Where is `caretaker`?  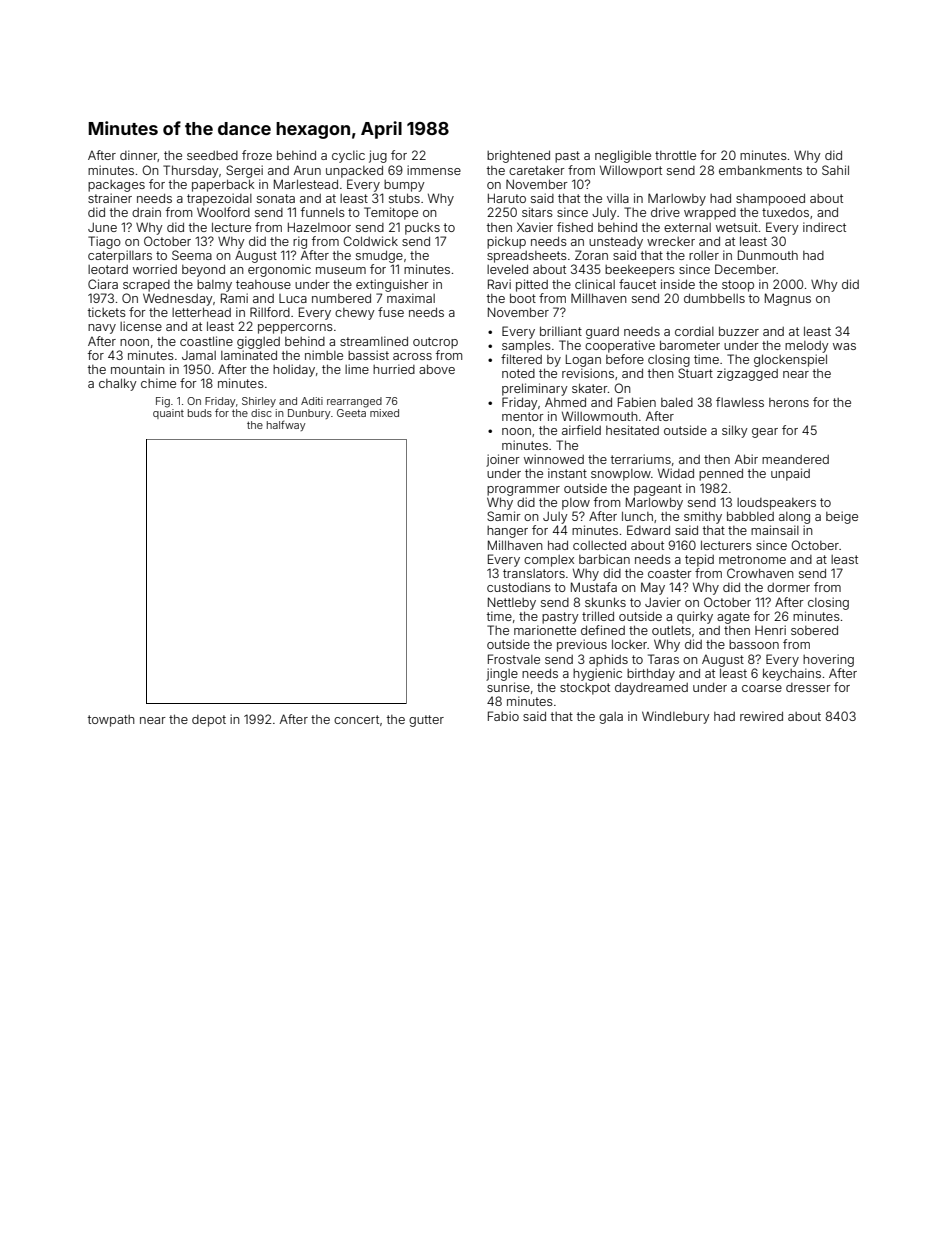 caretaker is located at coordinates (537, 170).
